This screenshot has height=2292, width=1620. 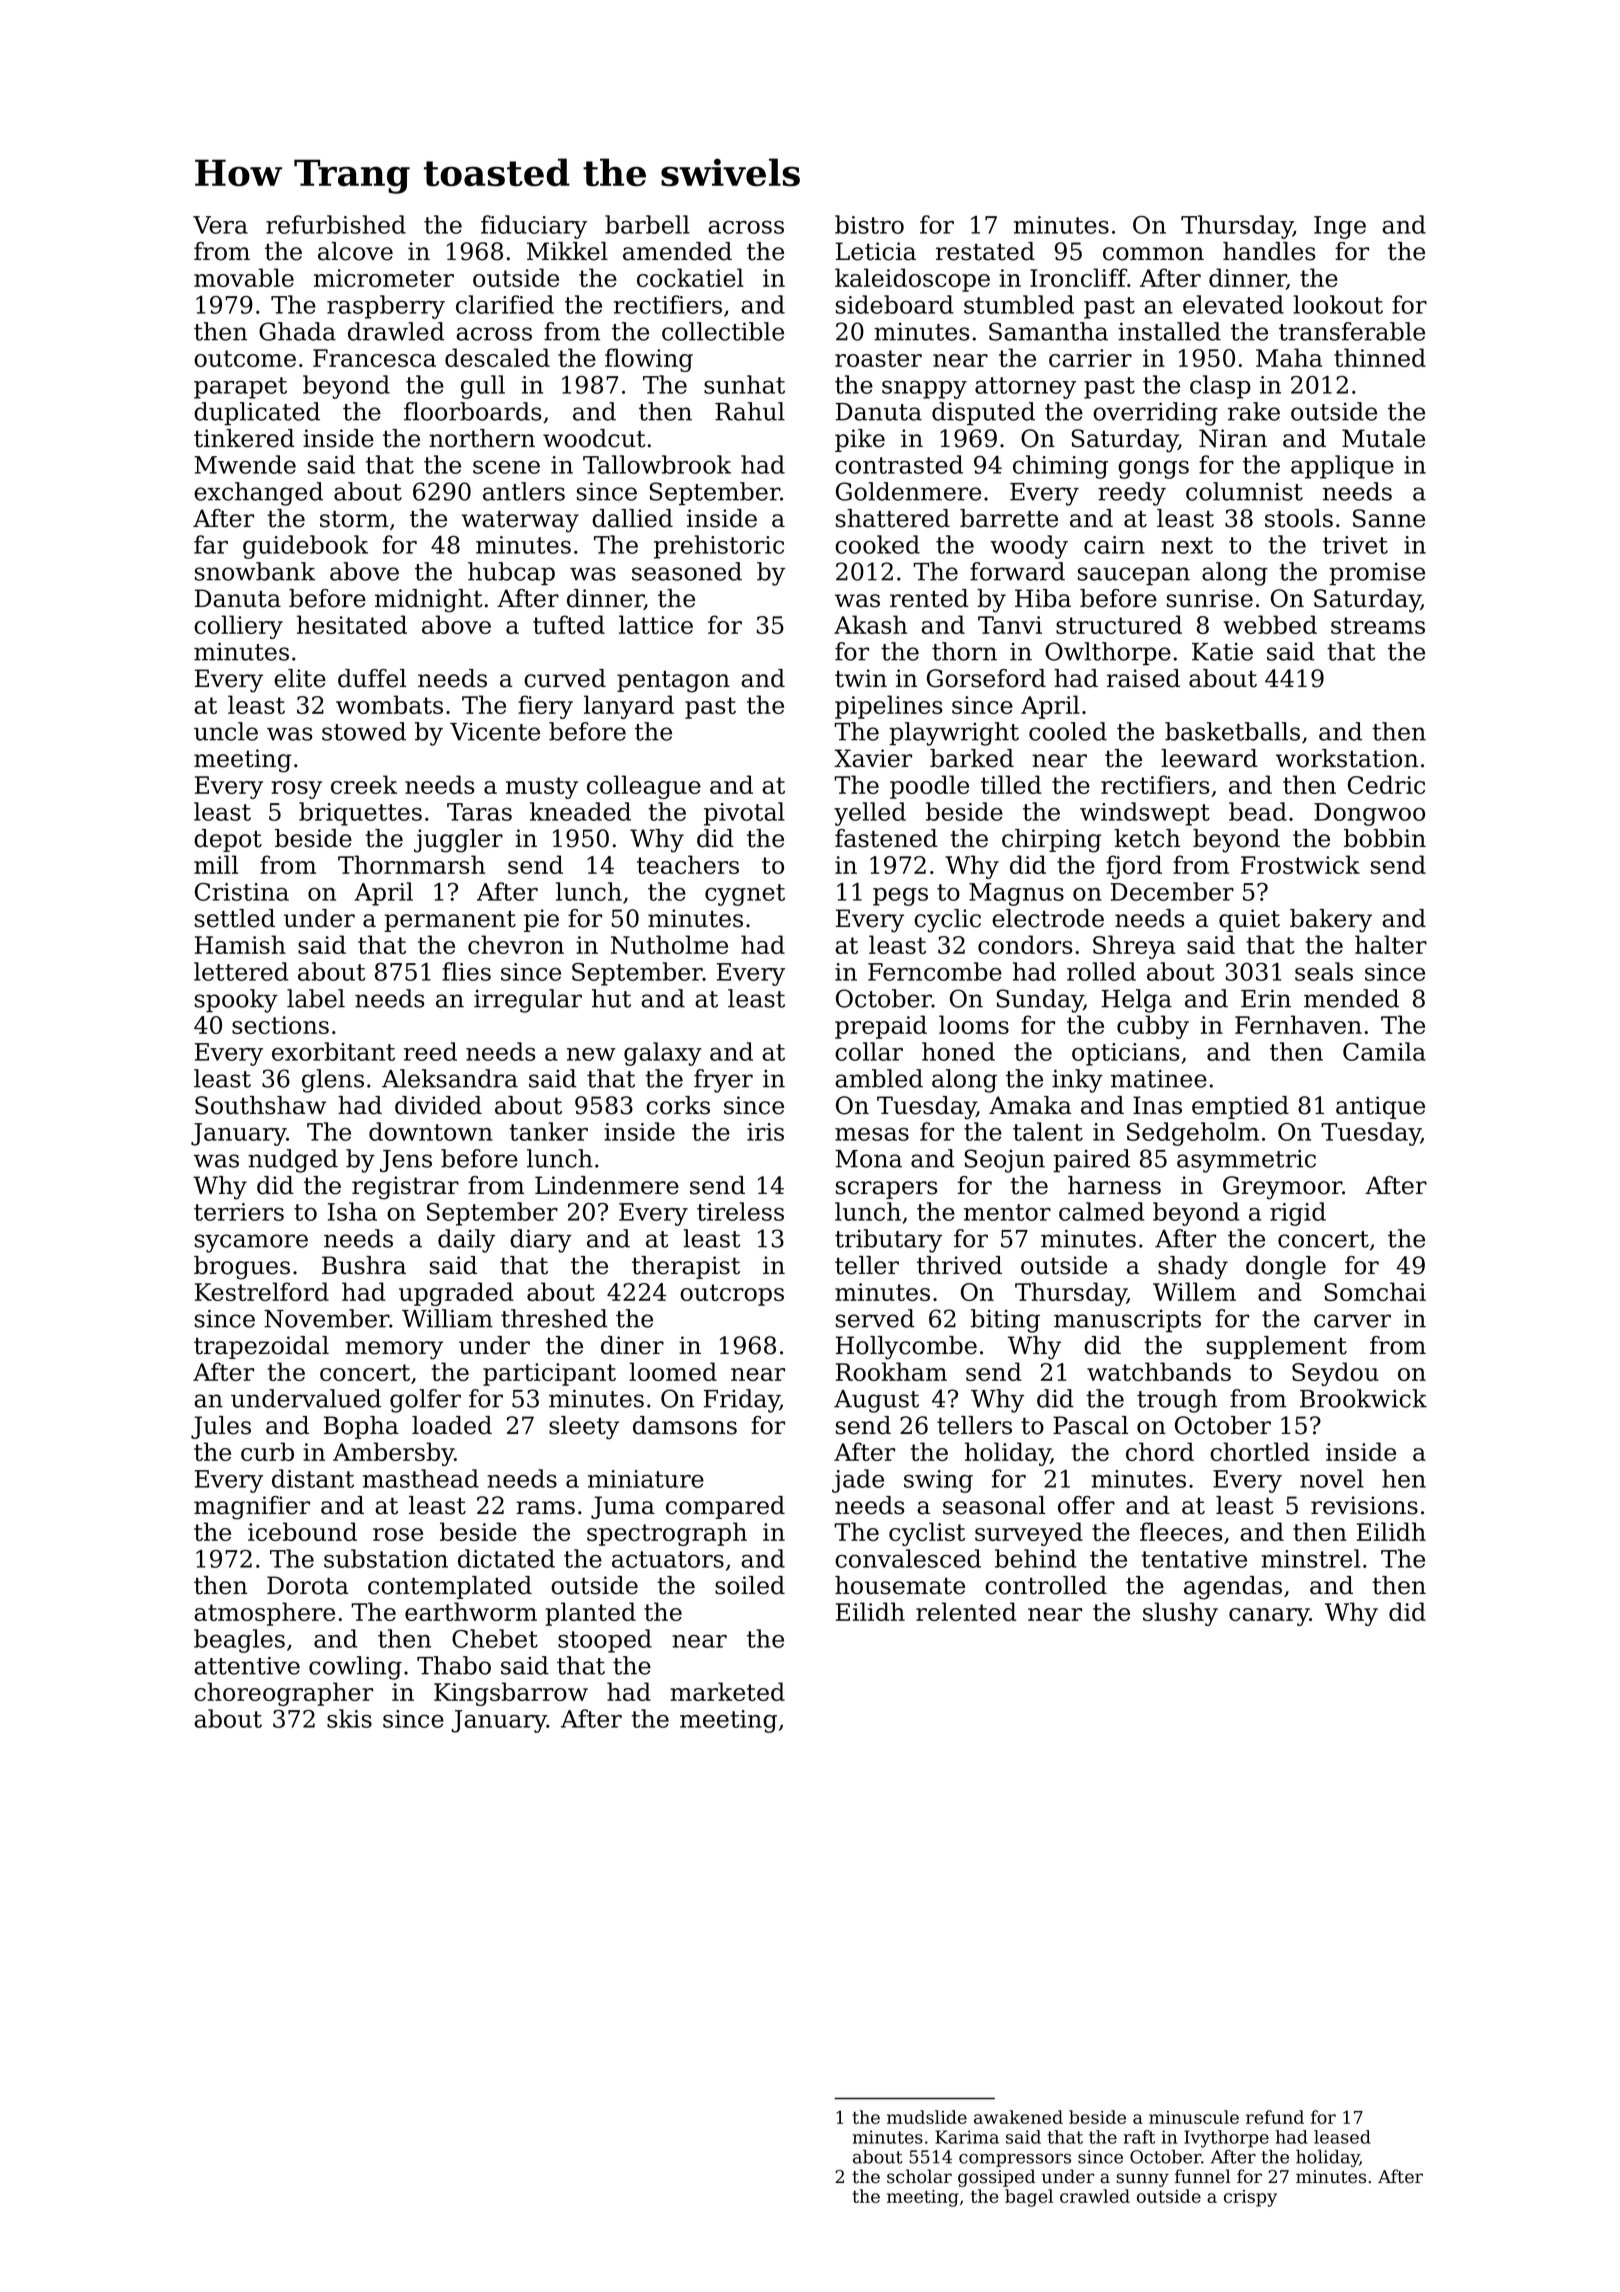 I want to click on Cedric, so click(x=1386, y=784).
